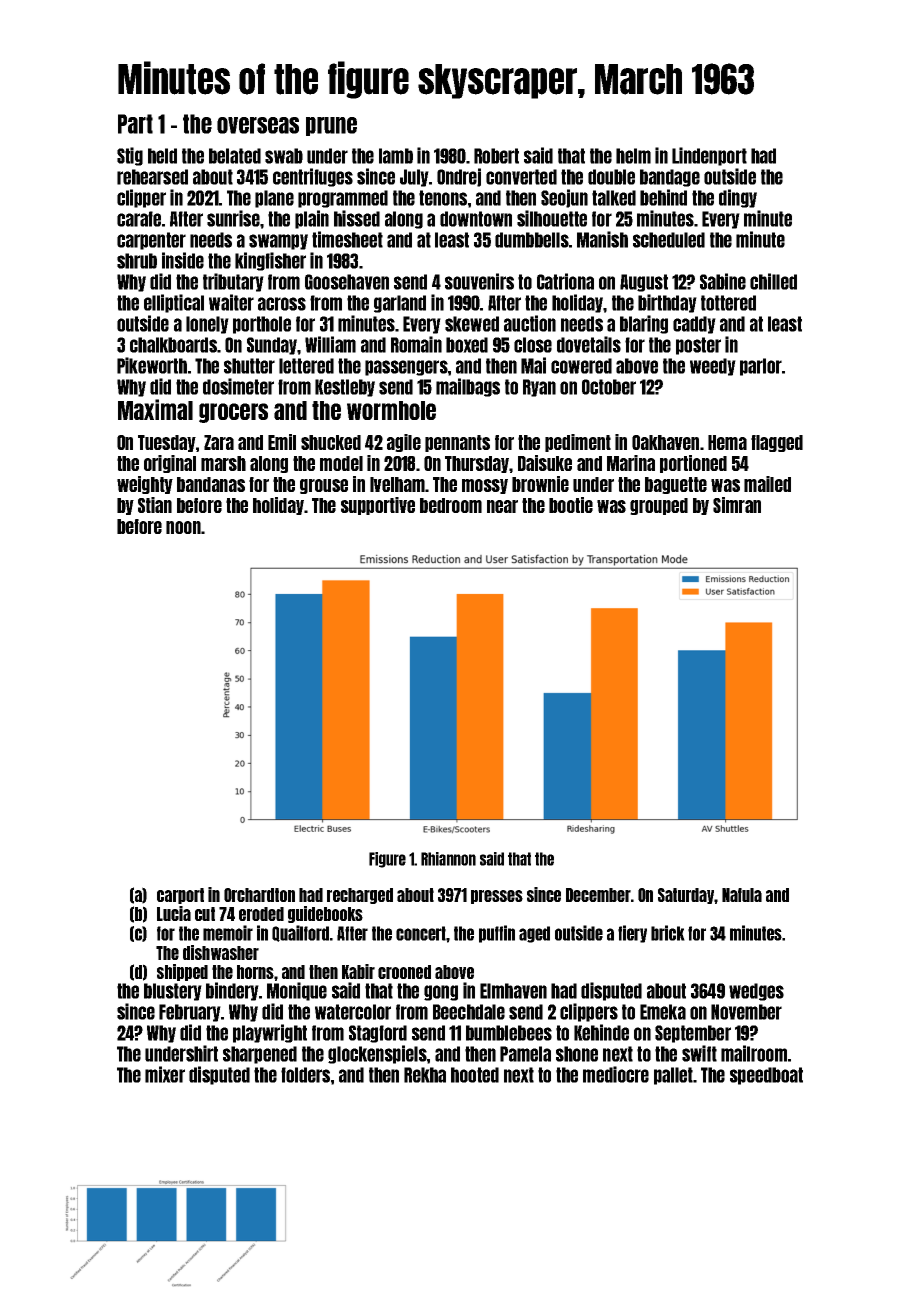 The image size is (924, 1308). I want to click on hooted, so click(475, 1075).
